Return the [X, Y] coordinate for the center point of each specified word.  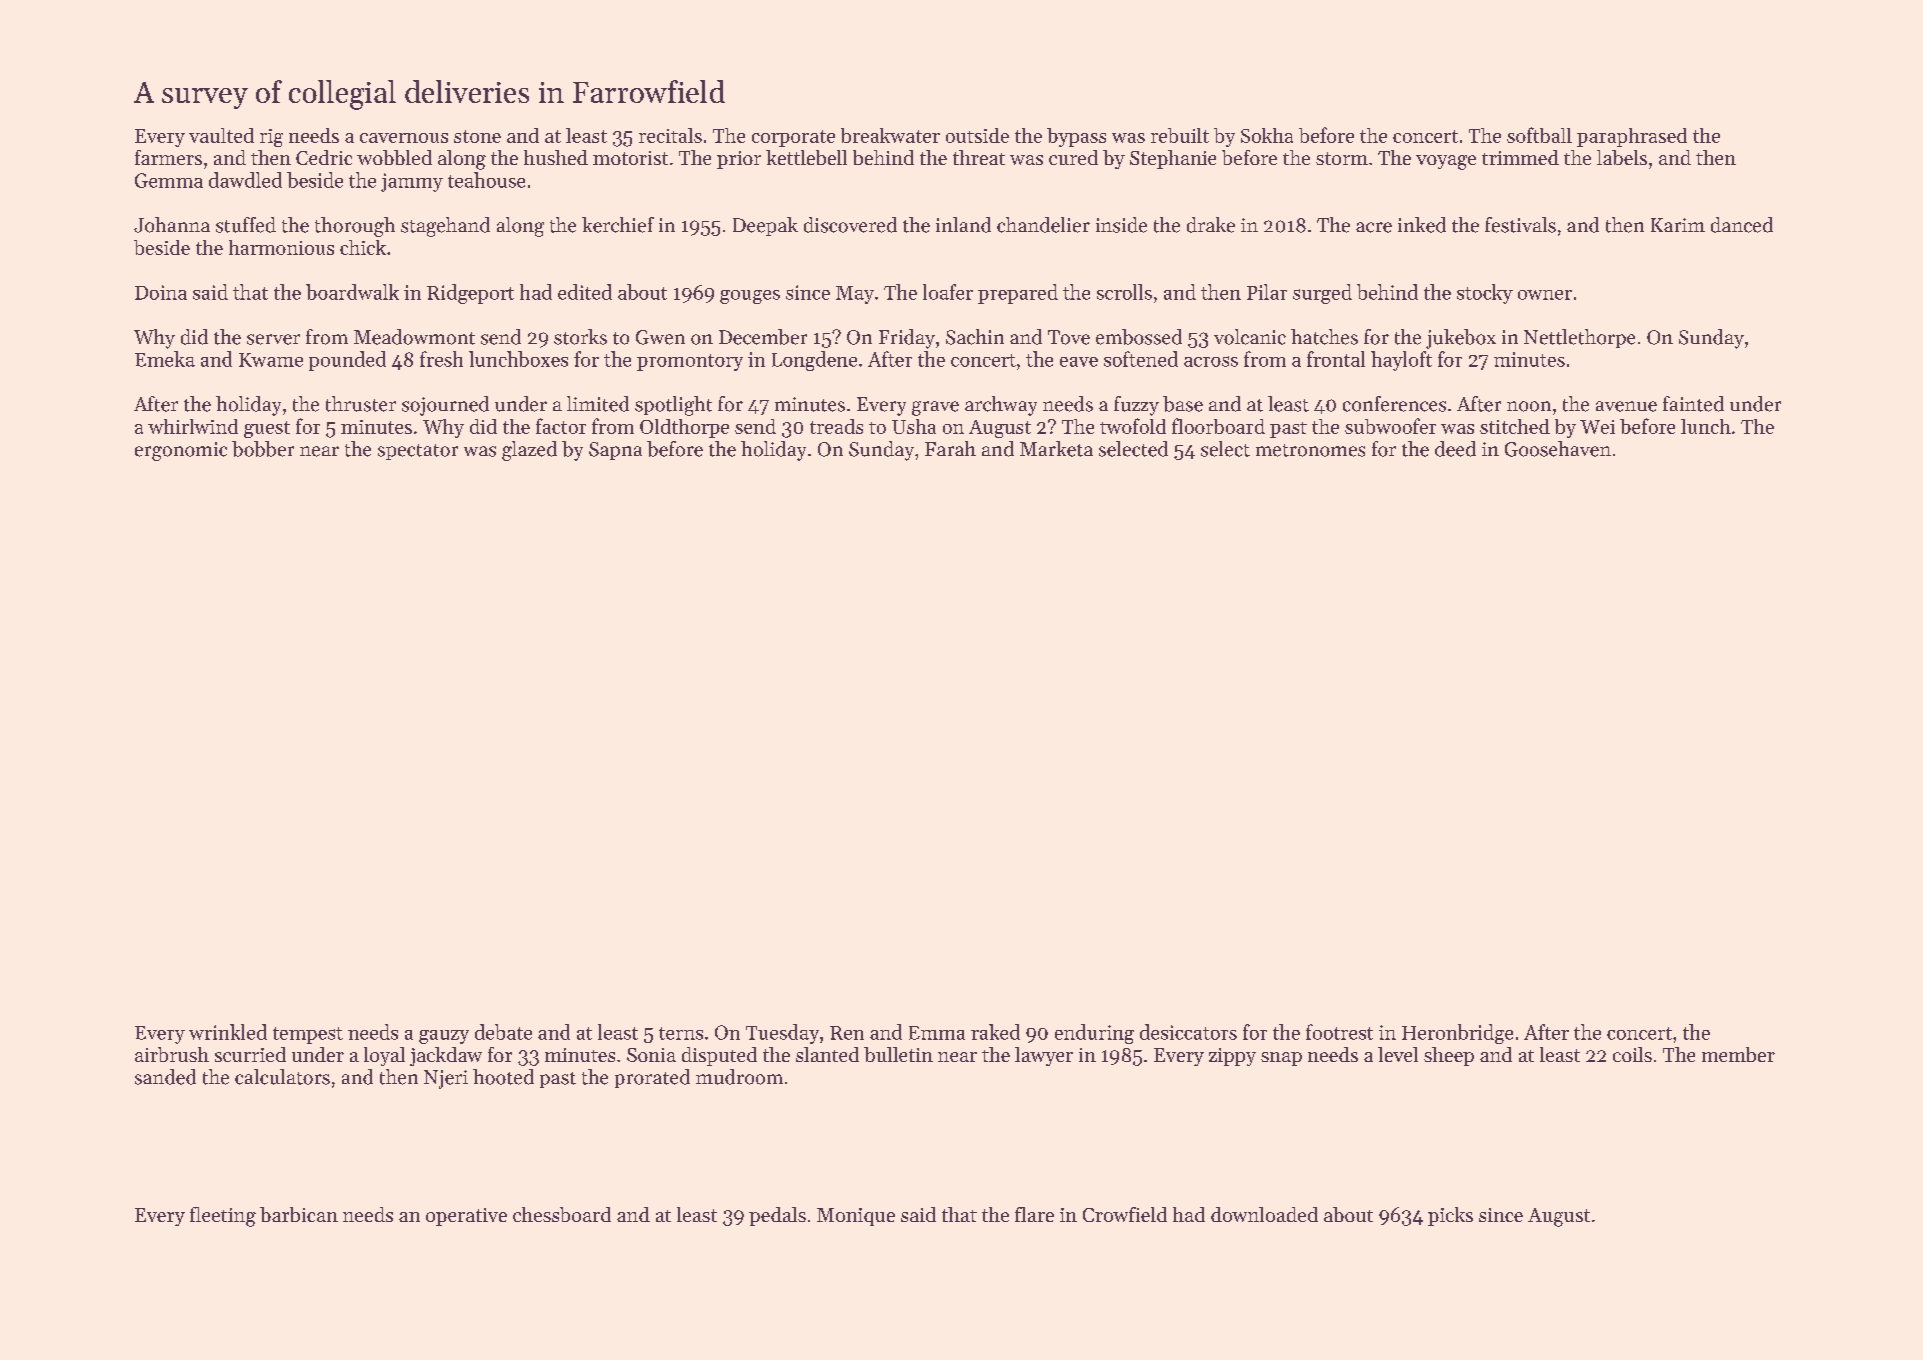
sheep [1449, 1056]
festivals [1520, 225]
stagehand [445, 227]
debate [503, 1032]
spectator [418, 452]
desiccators [1188, 1032]
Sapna [615, 451]
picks [1450, 1216]
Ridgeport [470, 294]
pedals [777, 1216]
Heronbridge [1457, 1034]
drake [1211, 225]
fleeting [223, 1217]
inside [1121, 225]
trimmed [1520, 157]
